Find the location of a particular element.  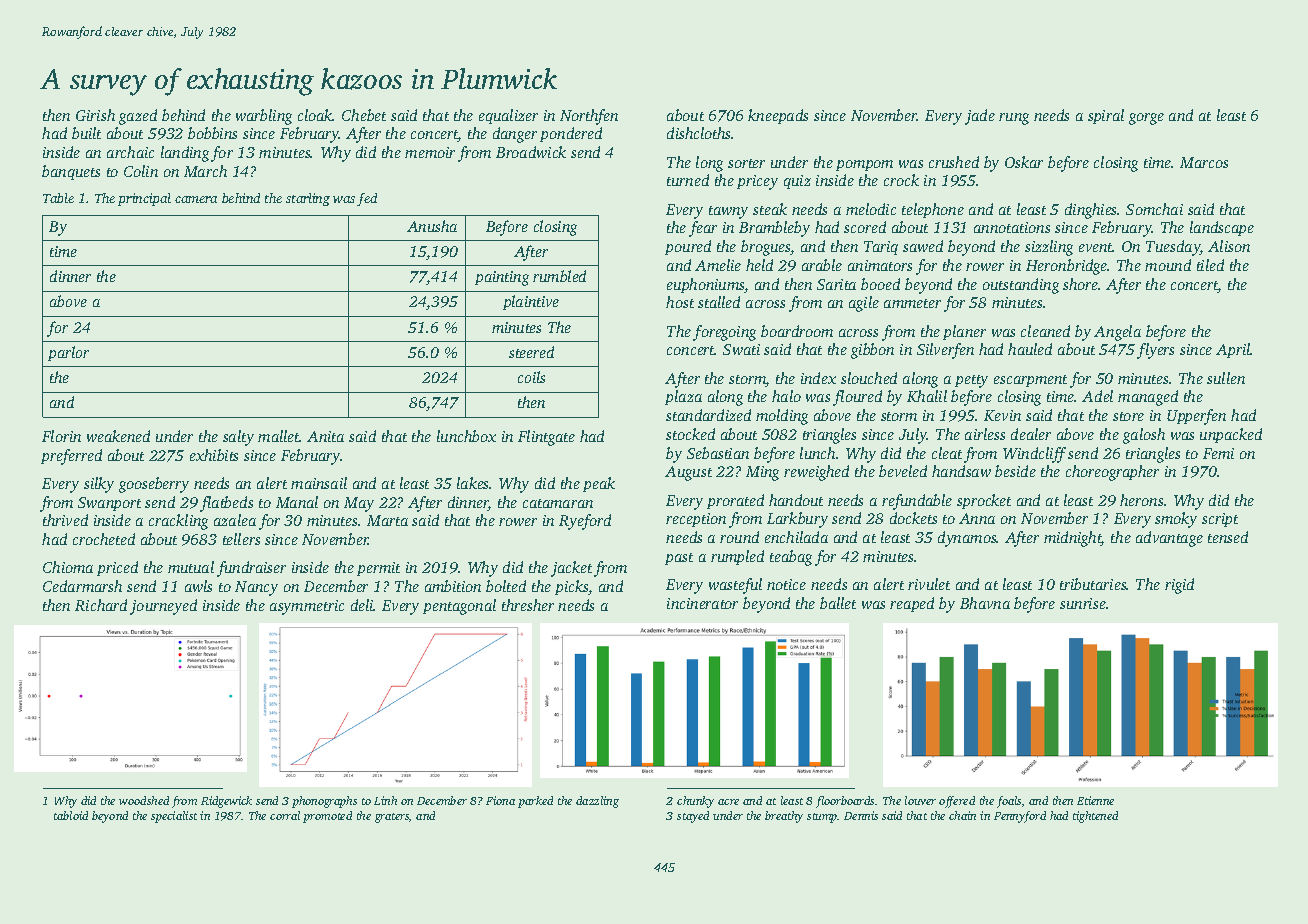

louver is located at coordinates (920, 800).
